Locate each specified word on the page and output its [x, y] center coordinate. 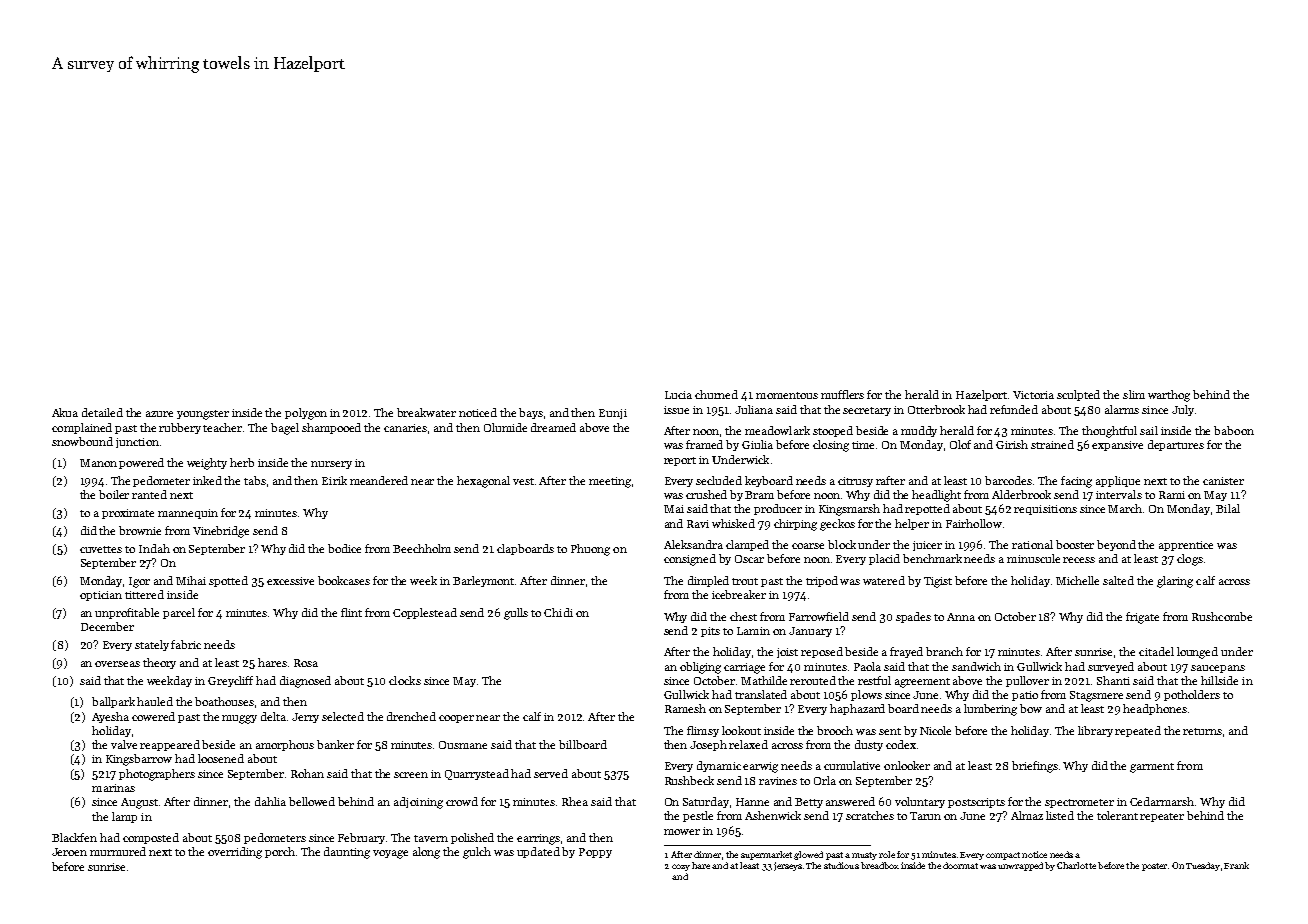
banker [335, 744]
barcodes [1008, 480]
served [551, 773]
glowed [808, 855]
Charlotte [1076, 865]
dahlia [270, 801]
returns [1202, 731]
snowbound [82, 441]
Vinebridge [221, 532]
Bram [759, 495]
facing [1076, 482]
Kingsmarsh [849, 510]
